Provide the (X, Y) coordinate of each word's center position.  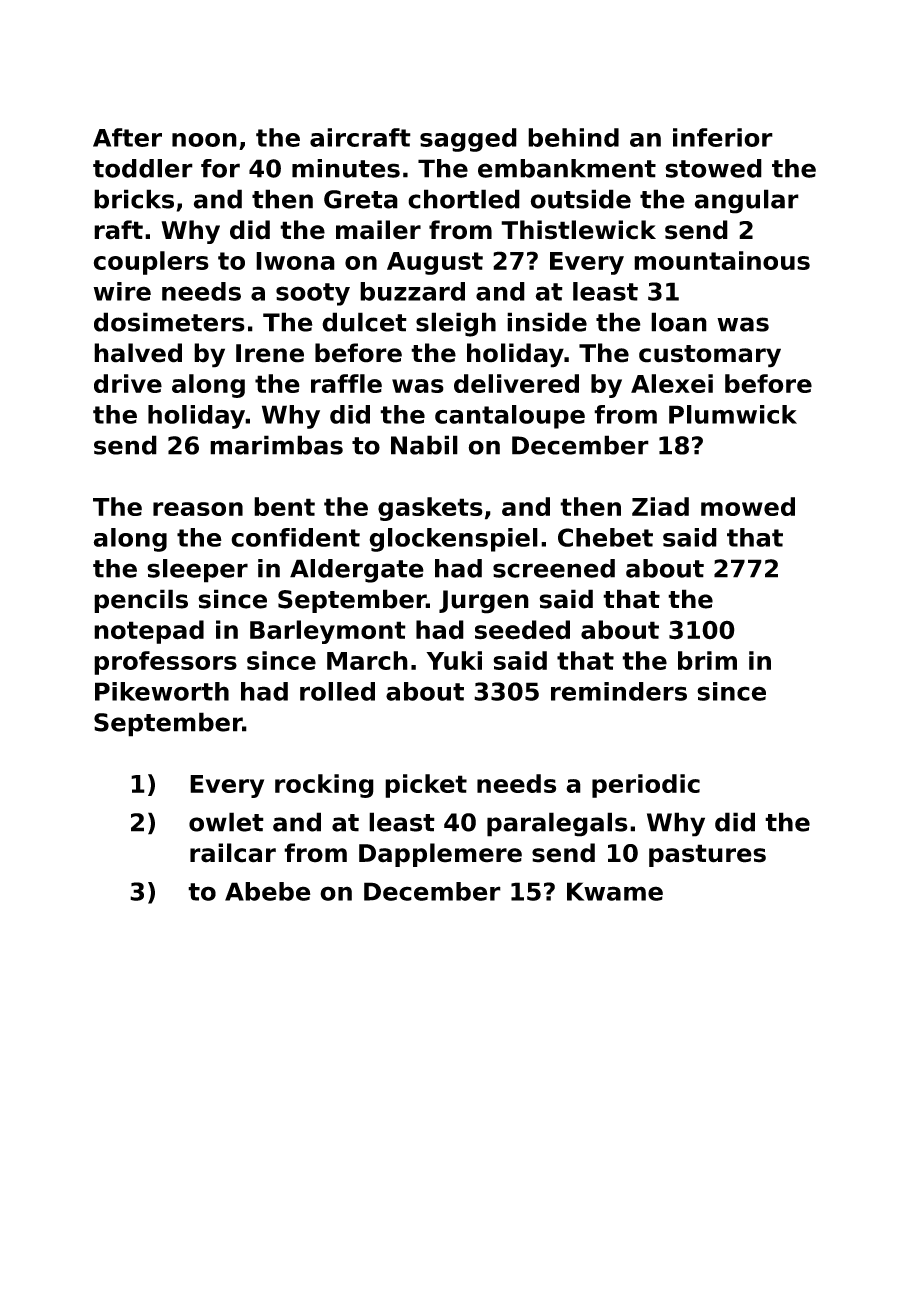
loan (679, 322)
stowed (713, 168)
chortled (464, 199)
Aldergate (357, 571)
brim (707, 660)
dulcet (364, 322)
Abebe (268, 891)
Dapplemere (440, 855)
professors (165, 663)
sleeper (197, 571)
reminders (619, 691)
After (127, 137)
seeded (522, 630)
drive (128, 383)
